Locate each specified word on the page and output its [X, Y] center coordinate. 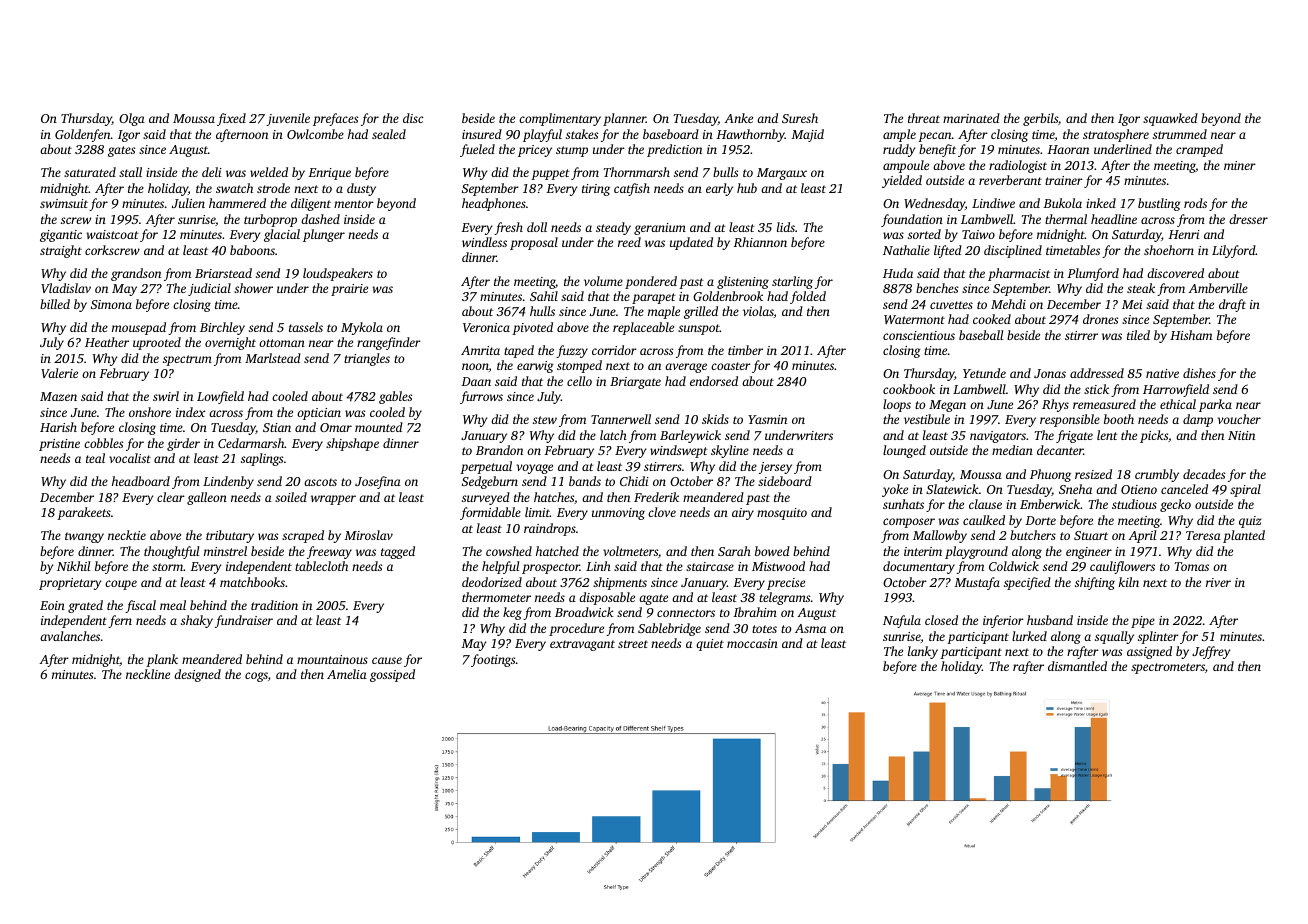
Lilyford [1234, 251]
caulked [984, 520]
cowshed [509, 551]
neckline [148, 674]
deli [212, 172]
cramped [1199, 150]
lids [786, 227]
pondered [651, 282]
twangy [84, 537]
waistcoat [113, 234]
